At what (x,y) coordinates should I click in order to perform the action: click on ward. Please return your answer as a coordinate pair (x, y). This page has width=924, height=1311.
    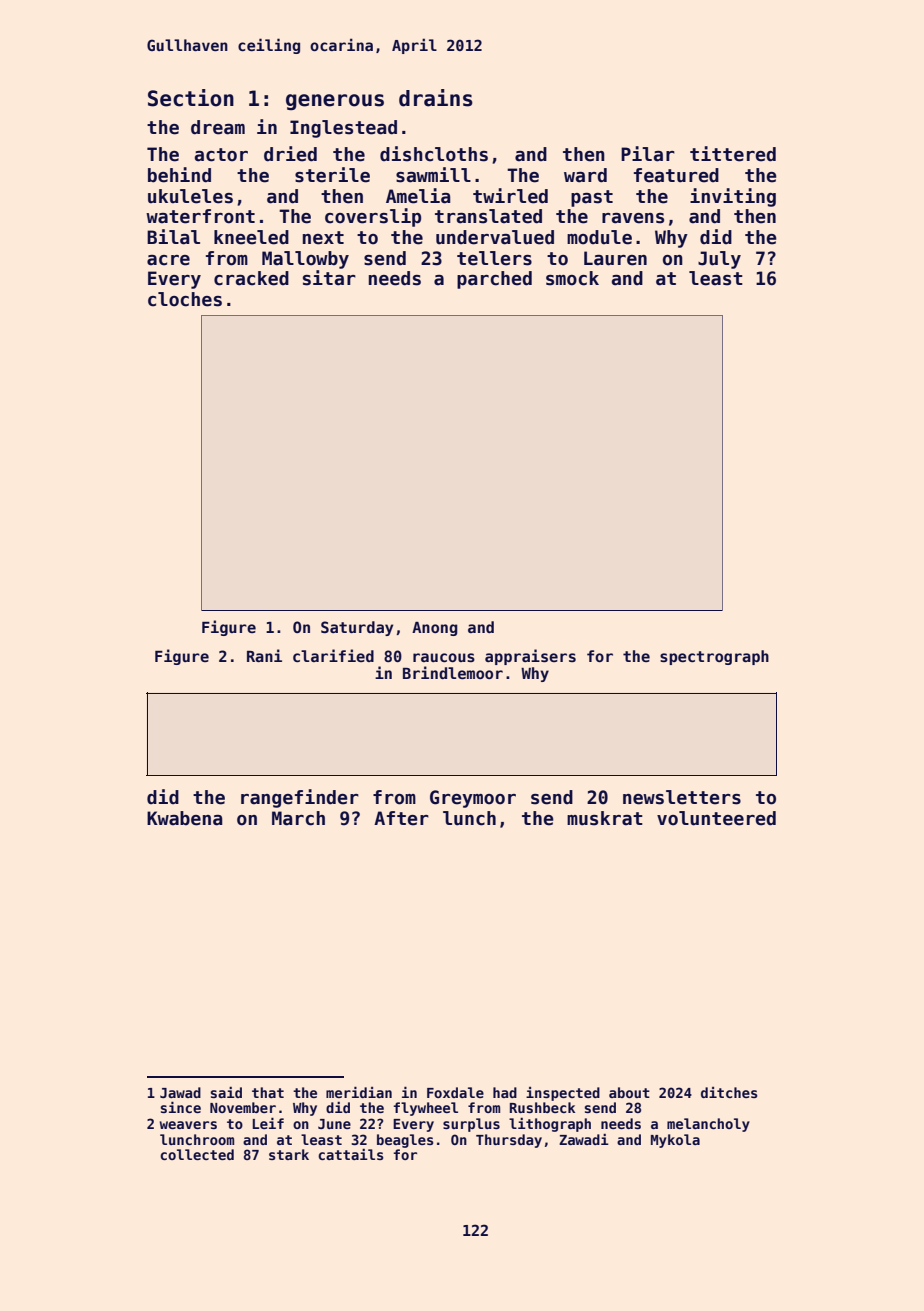
    Looking at the image, I should click on (585, 175).
